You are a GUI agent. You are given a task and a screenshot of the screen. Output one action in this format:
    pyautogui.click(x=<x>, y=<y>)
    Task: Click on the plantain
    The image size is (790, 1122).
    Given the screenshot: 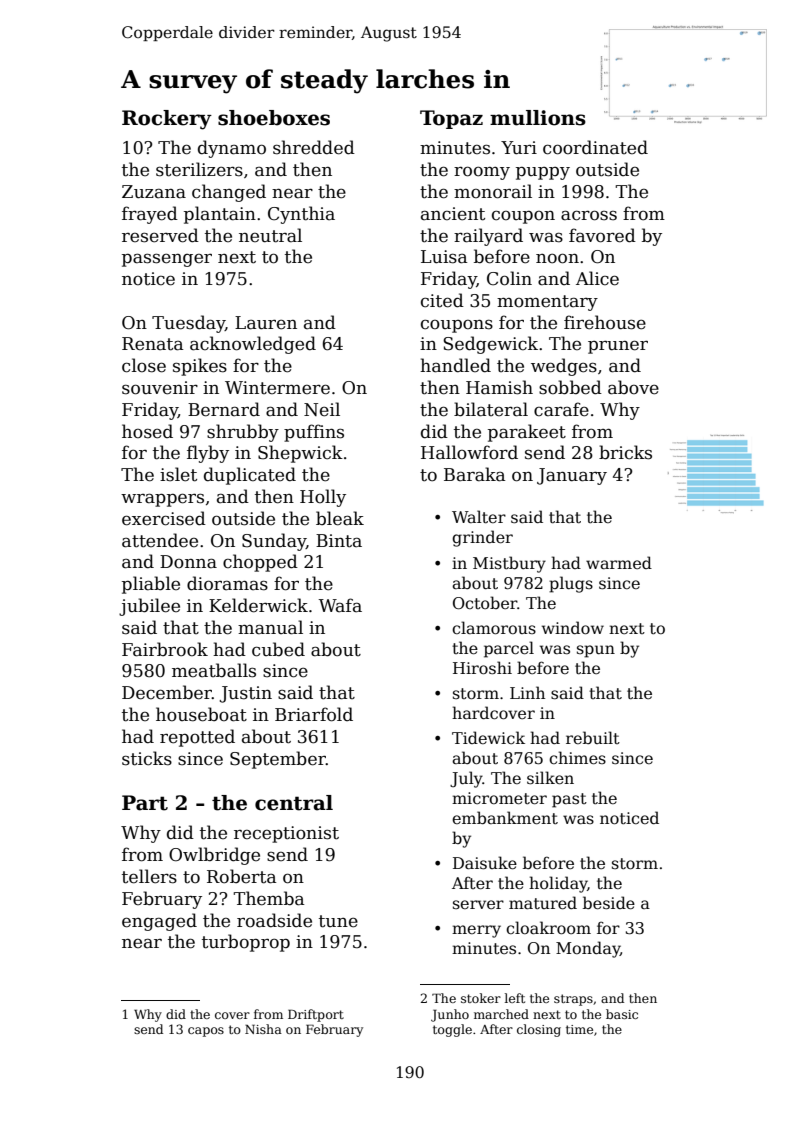 What is the action you would take?
    pyautogui.click(x=220, y=215)
